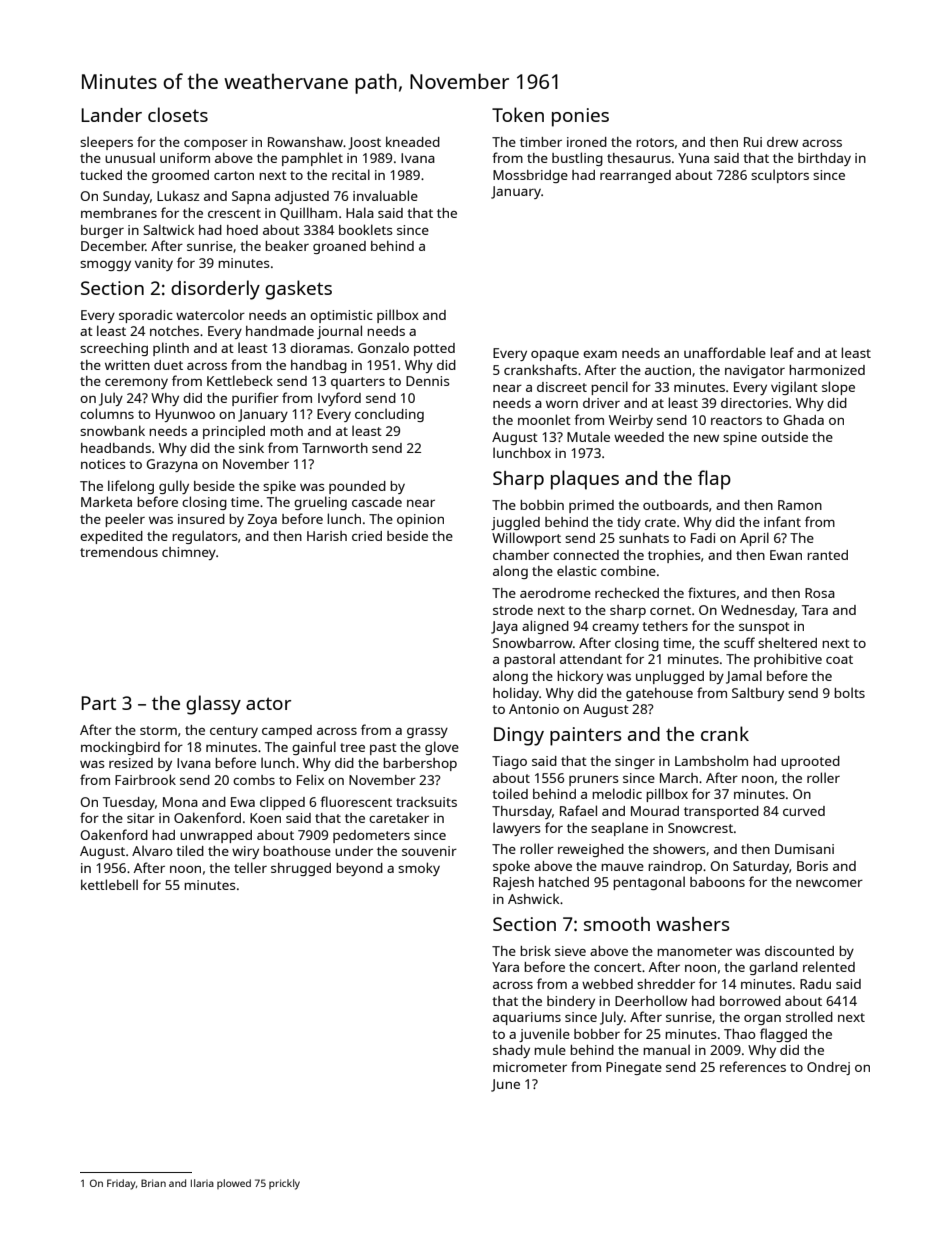 The width and height of the screenshot is (952, 1233). I want to click on notices, so click(103, 464).
